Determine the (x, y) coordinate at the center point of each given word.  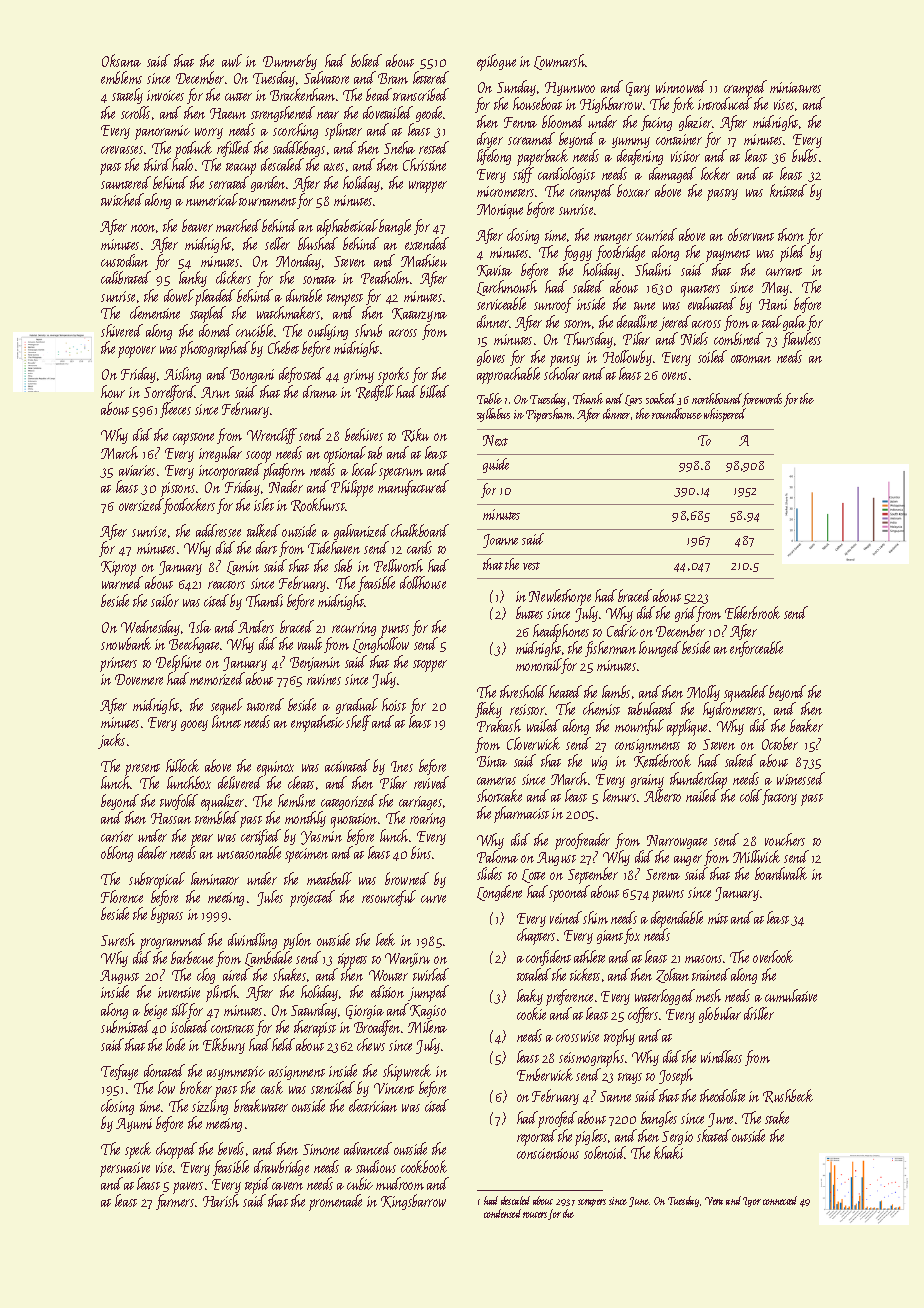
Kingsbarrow (413, 1202)
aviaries (137, 470)
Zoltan (672, 975)
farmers (175, 1202)
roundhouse (677, 413)
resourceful (389, 898)
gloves (491, 358)
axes (334, 167)
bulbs (804, 156)
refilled (234, 149)
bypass (167, 915)
